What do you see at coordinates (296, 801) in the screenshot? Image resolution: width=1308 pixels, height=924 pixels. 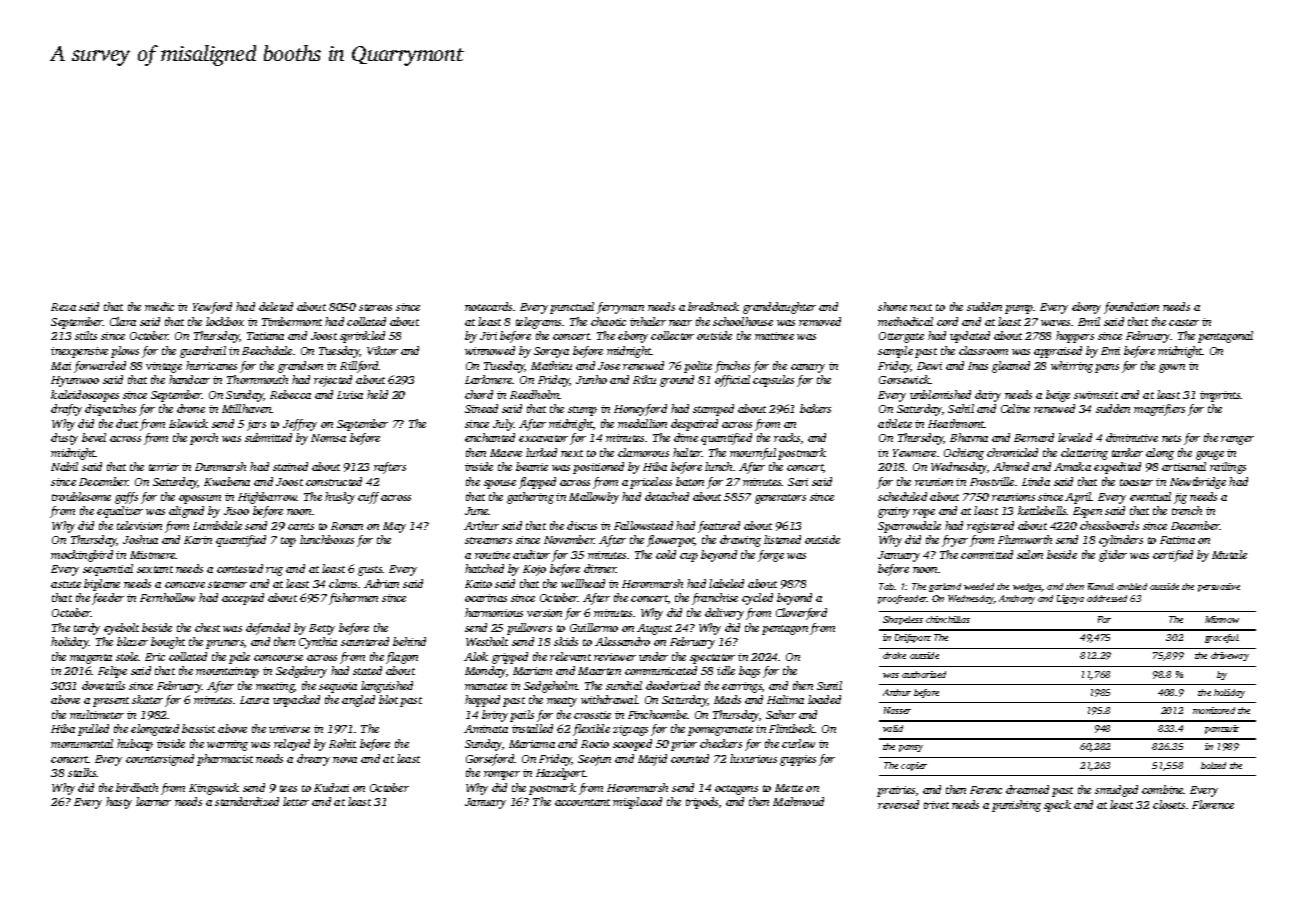 I see `letter` at bounding box center [296, 801].
